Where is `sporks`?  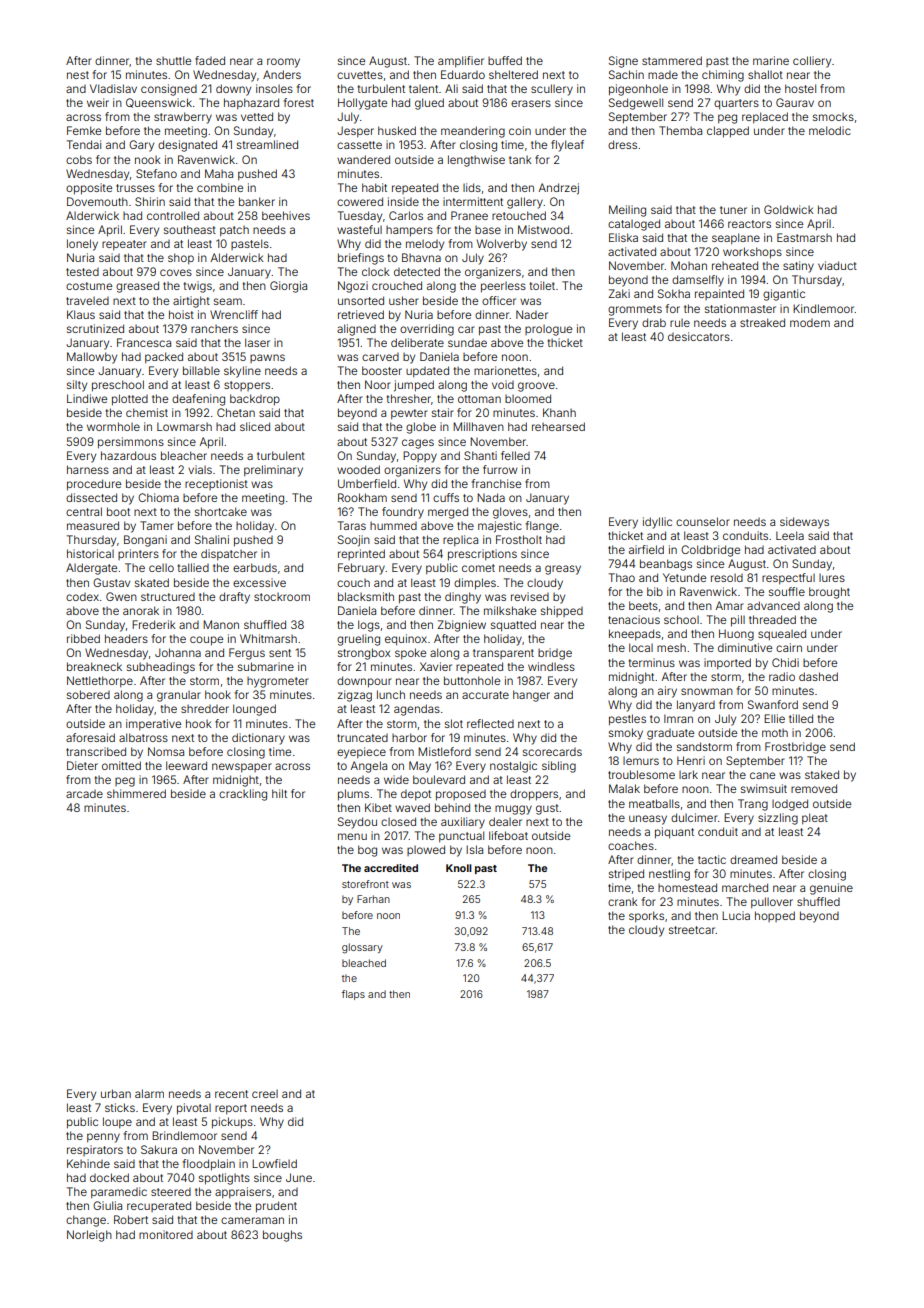 sporks is located at coordinates (646, 917).
